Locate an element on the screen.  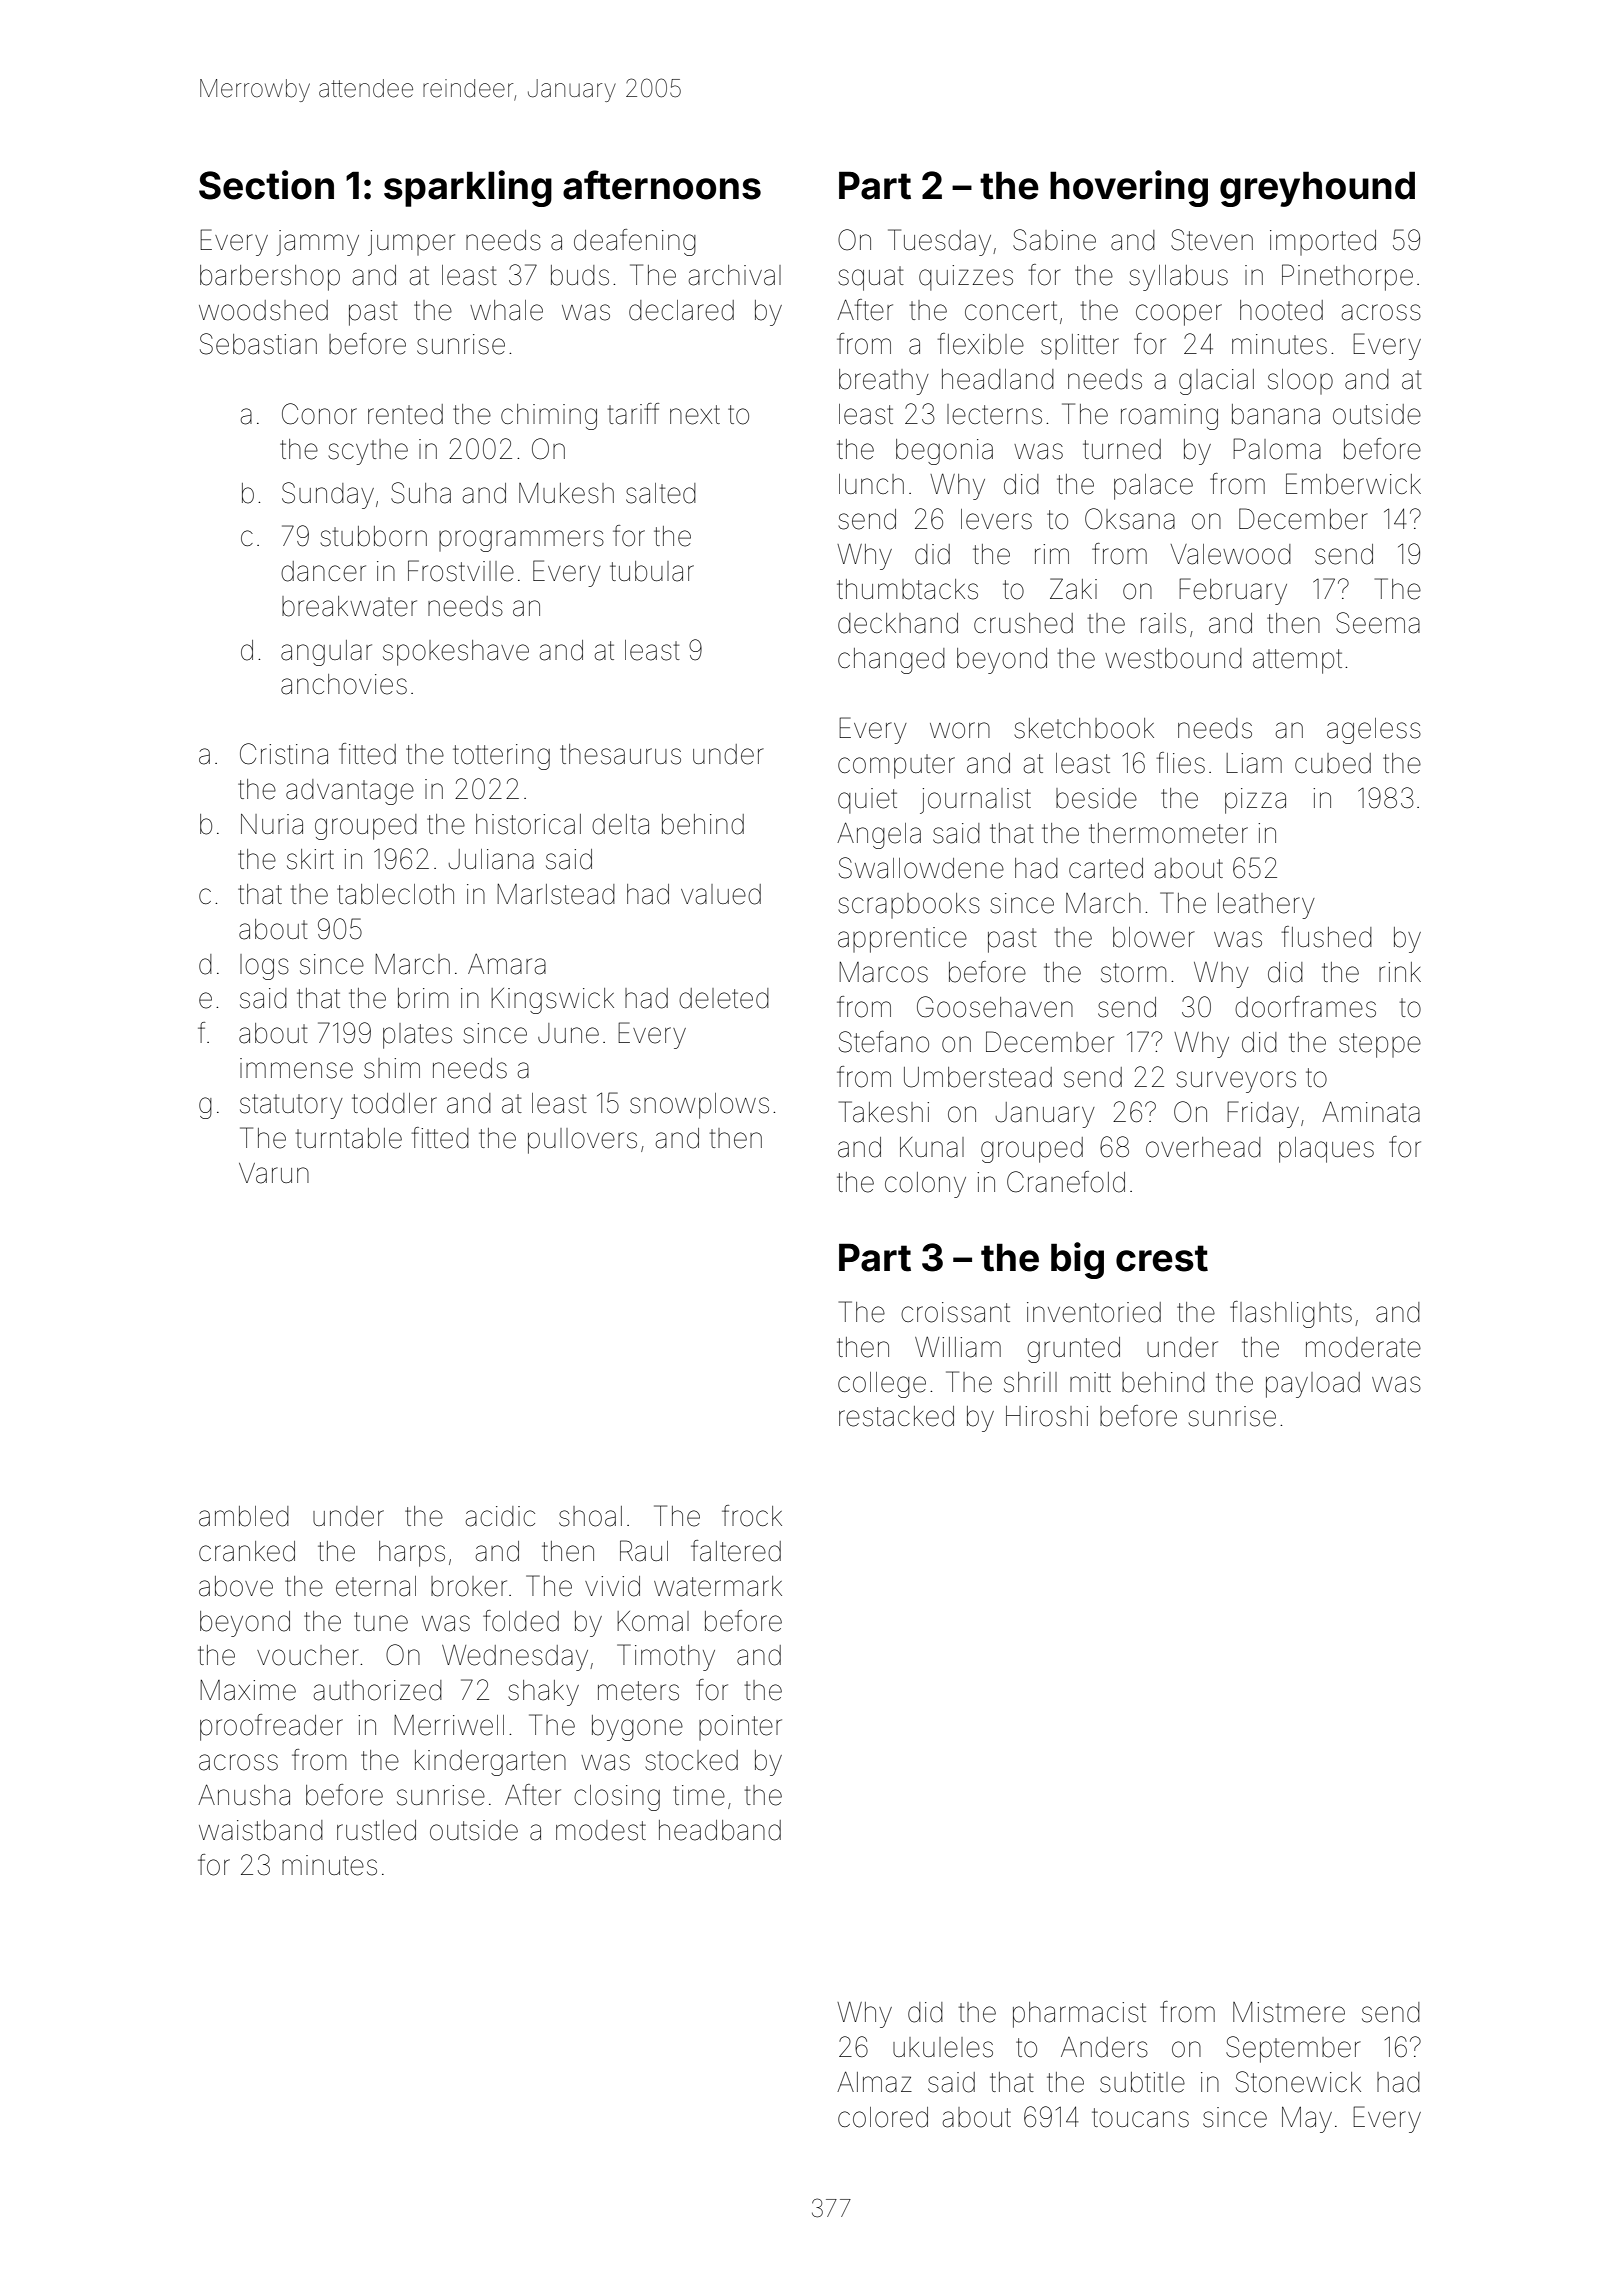
big is located at coordinates (1077, 1260).
